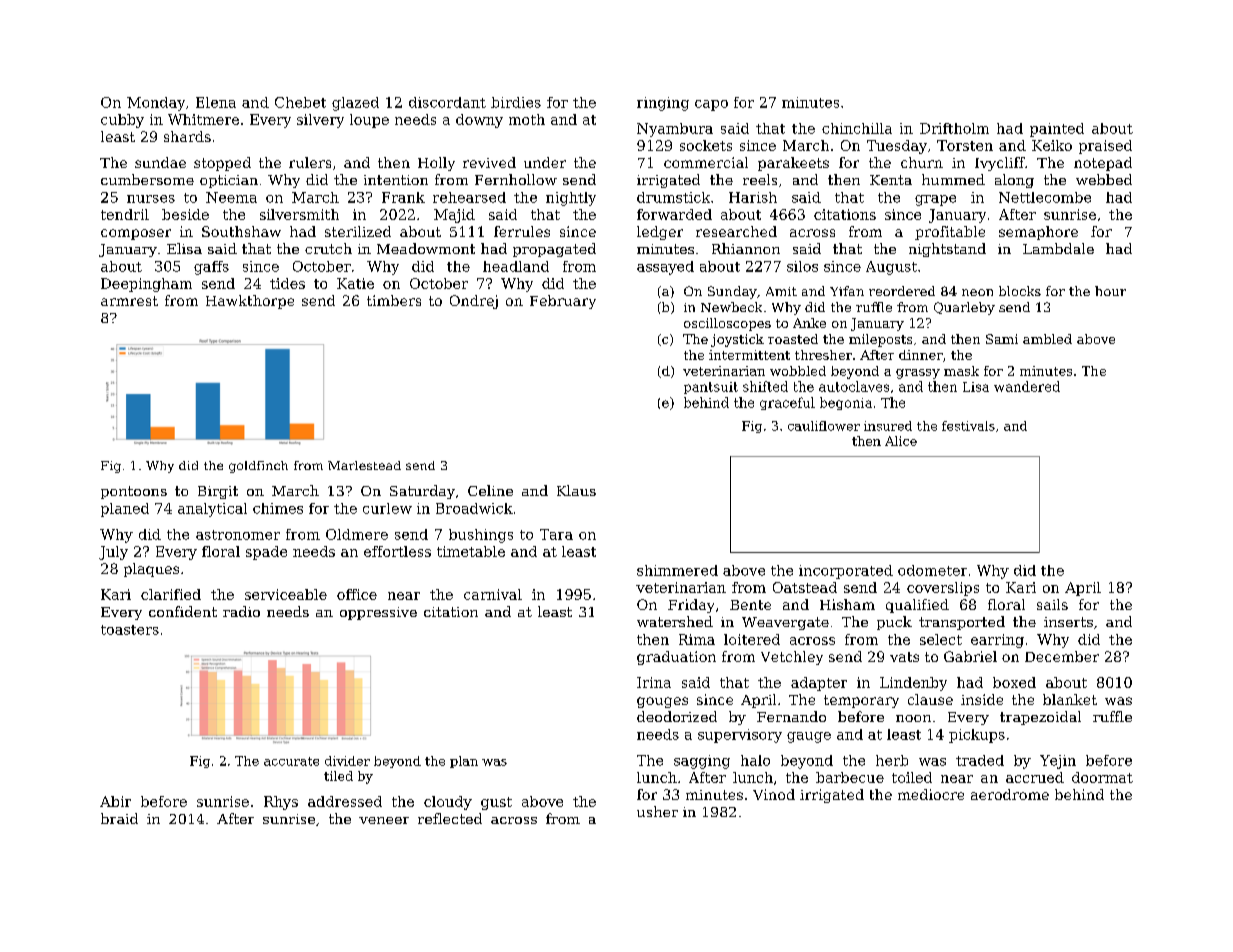  Describe the element at coordinates (258, 467) in the screenshot. I see `goldfinch` at that location.
